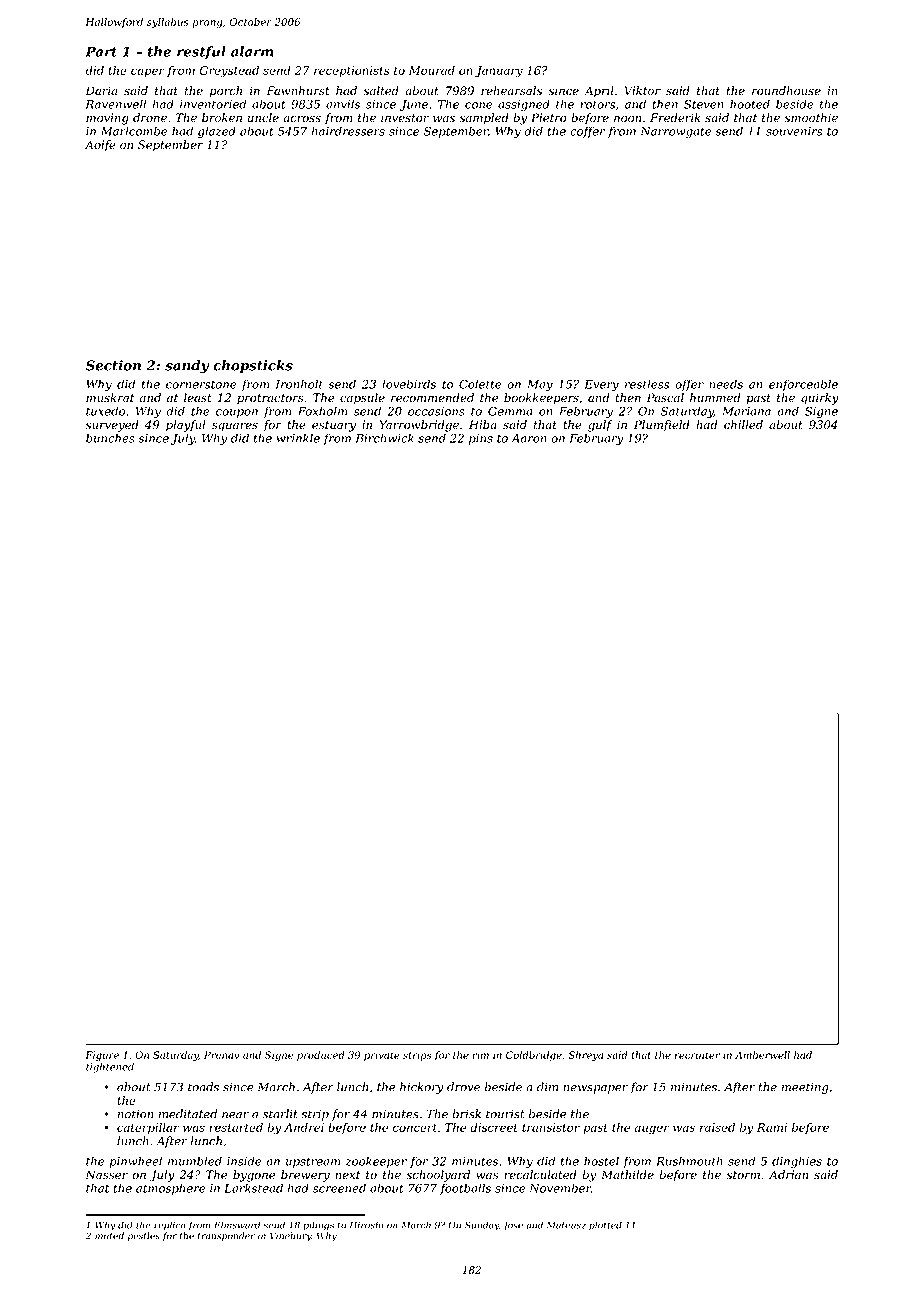  I want to click on Birchwick, so click(384, 438).
